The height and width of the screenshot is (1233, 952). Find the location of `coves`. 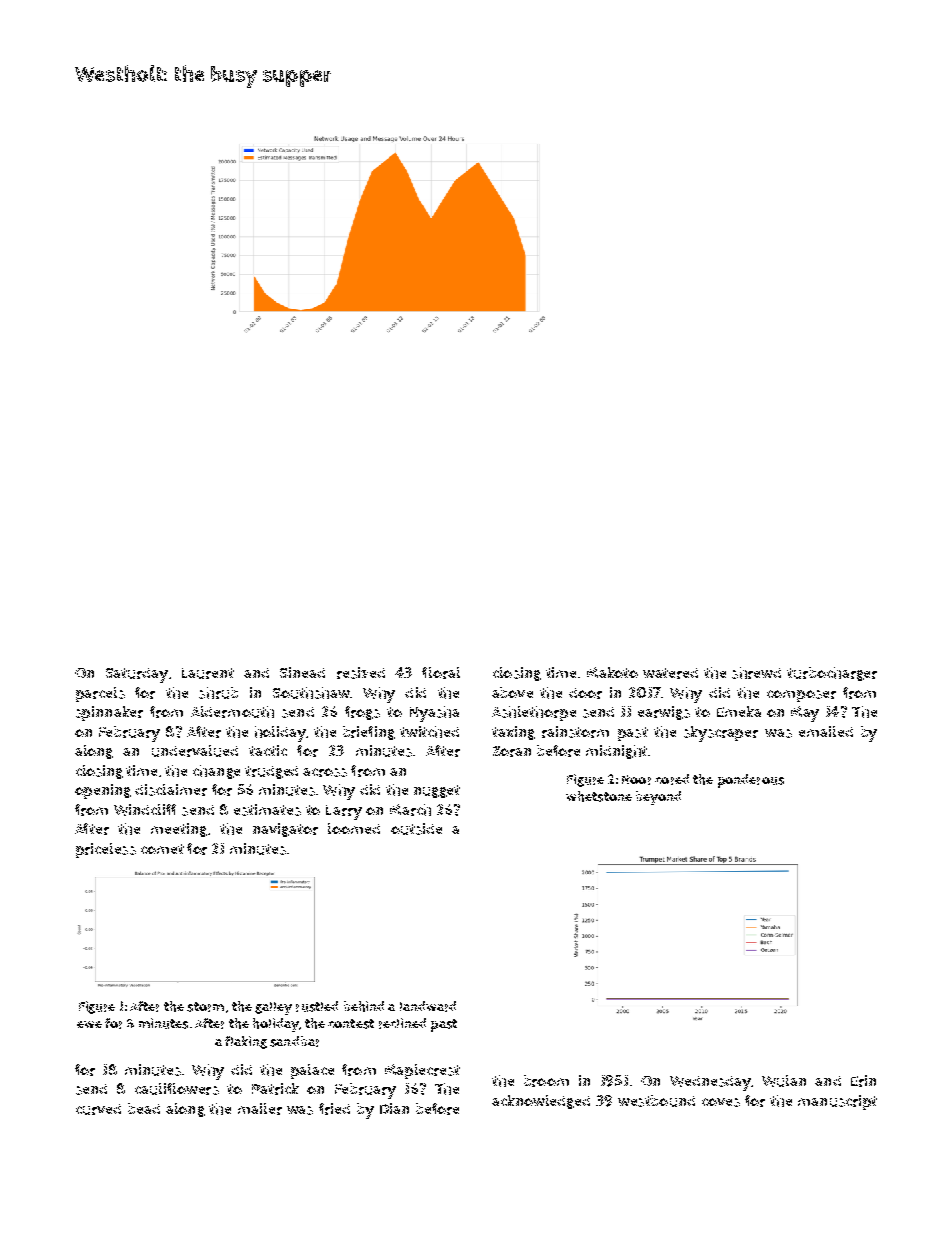

coves is located at coordinates (721, 1102).
